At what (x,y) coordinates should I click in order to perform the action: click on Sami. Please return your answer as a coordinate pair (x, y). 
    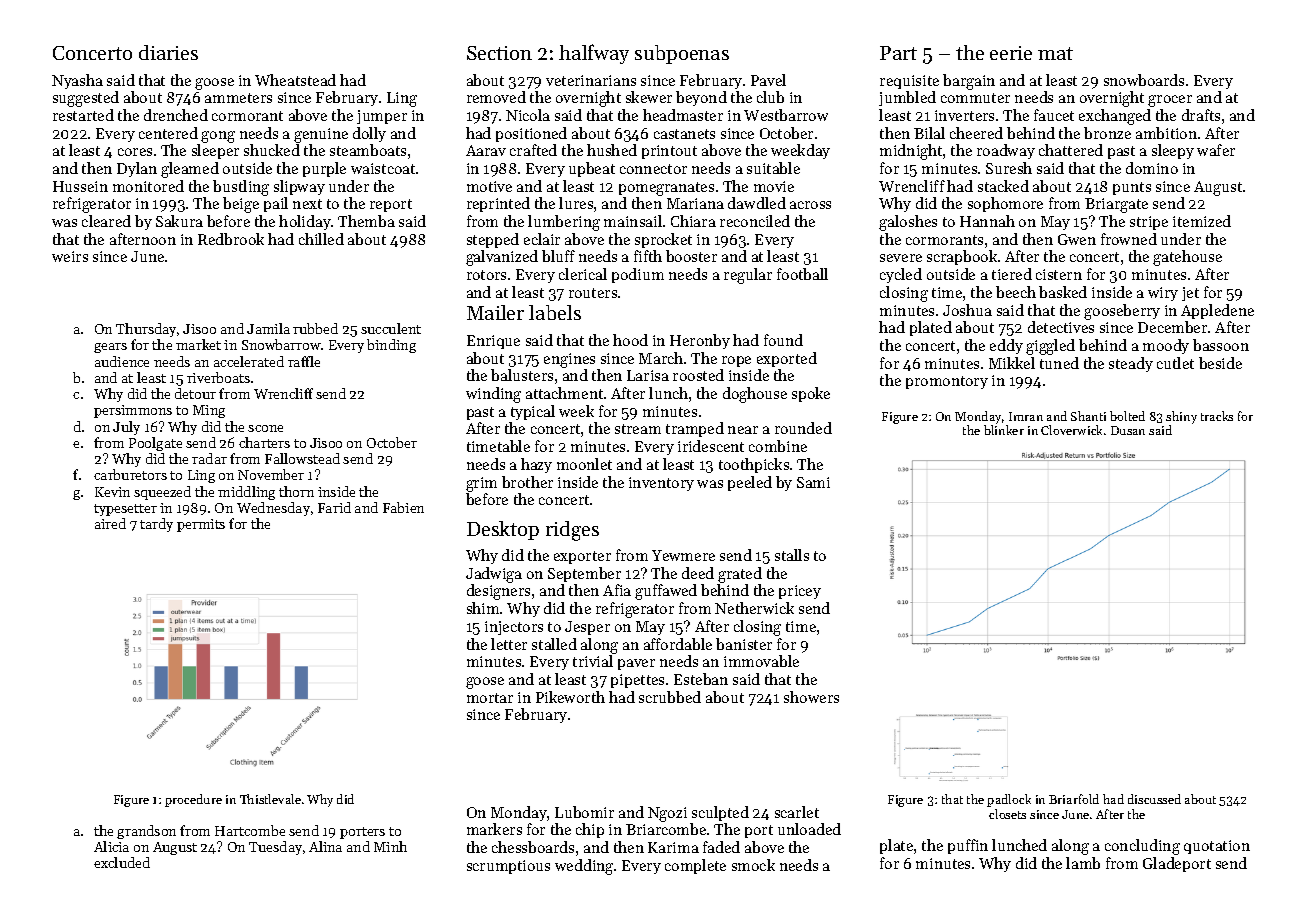
    Looking at the image, I should click on (813, 482).
